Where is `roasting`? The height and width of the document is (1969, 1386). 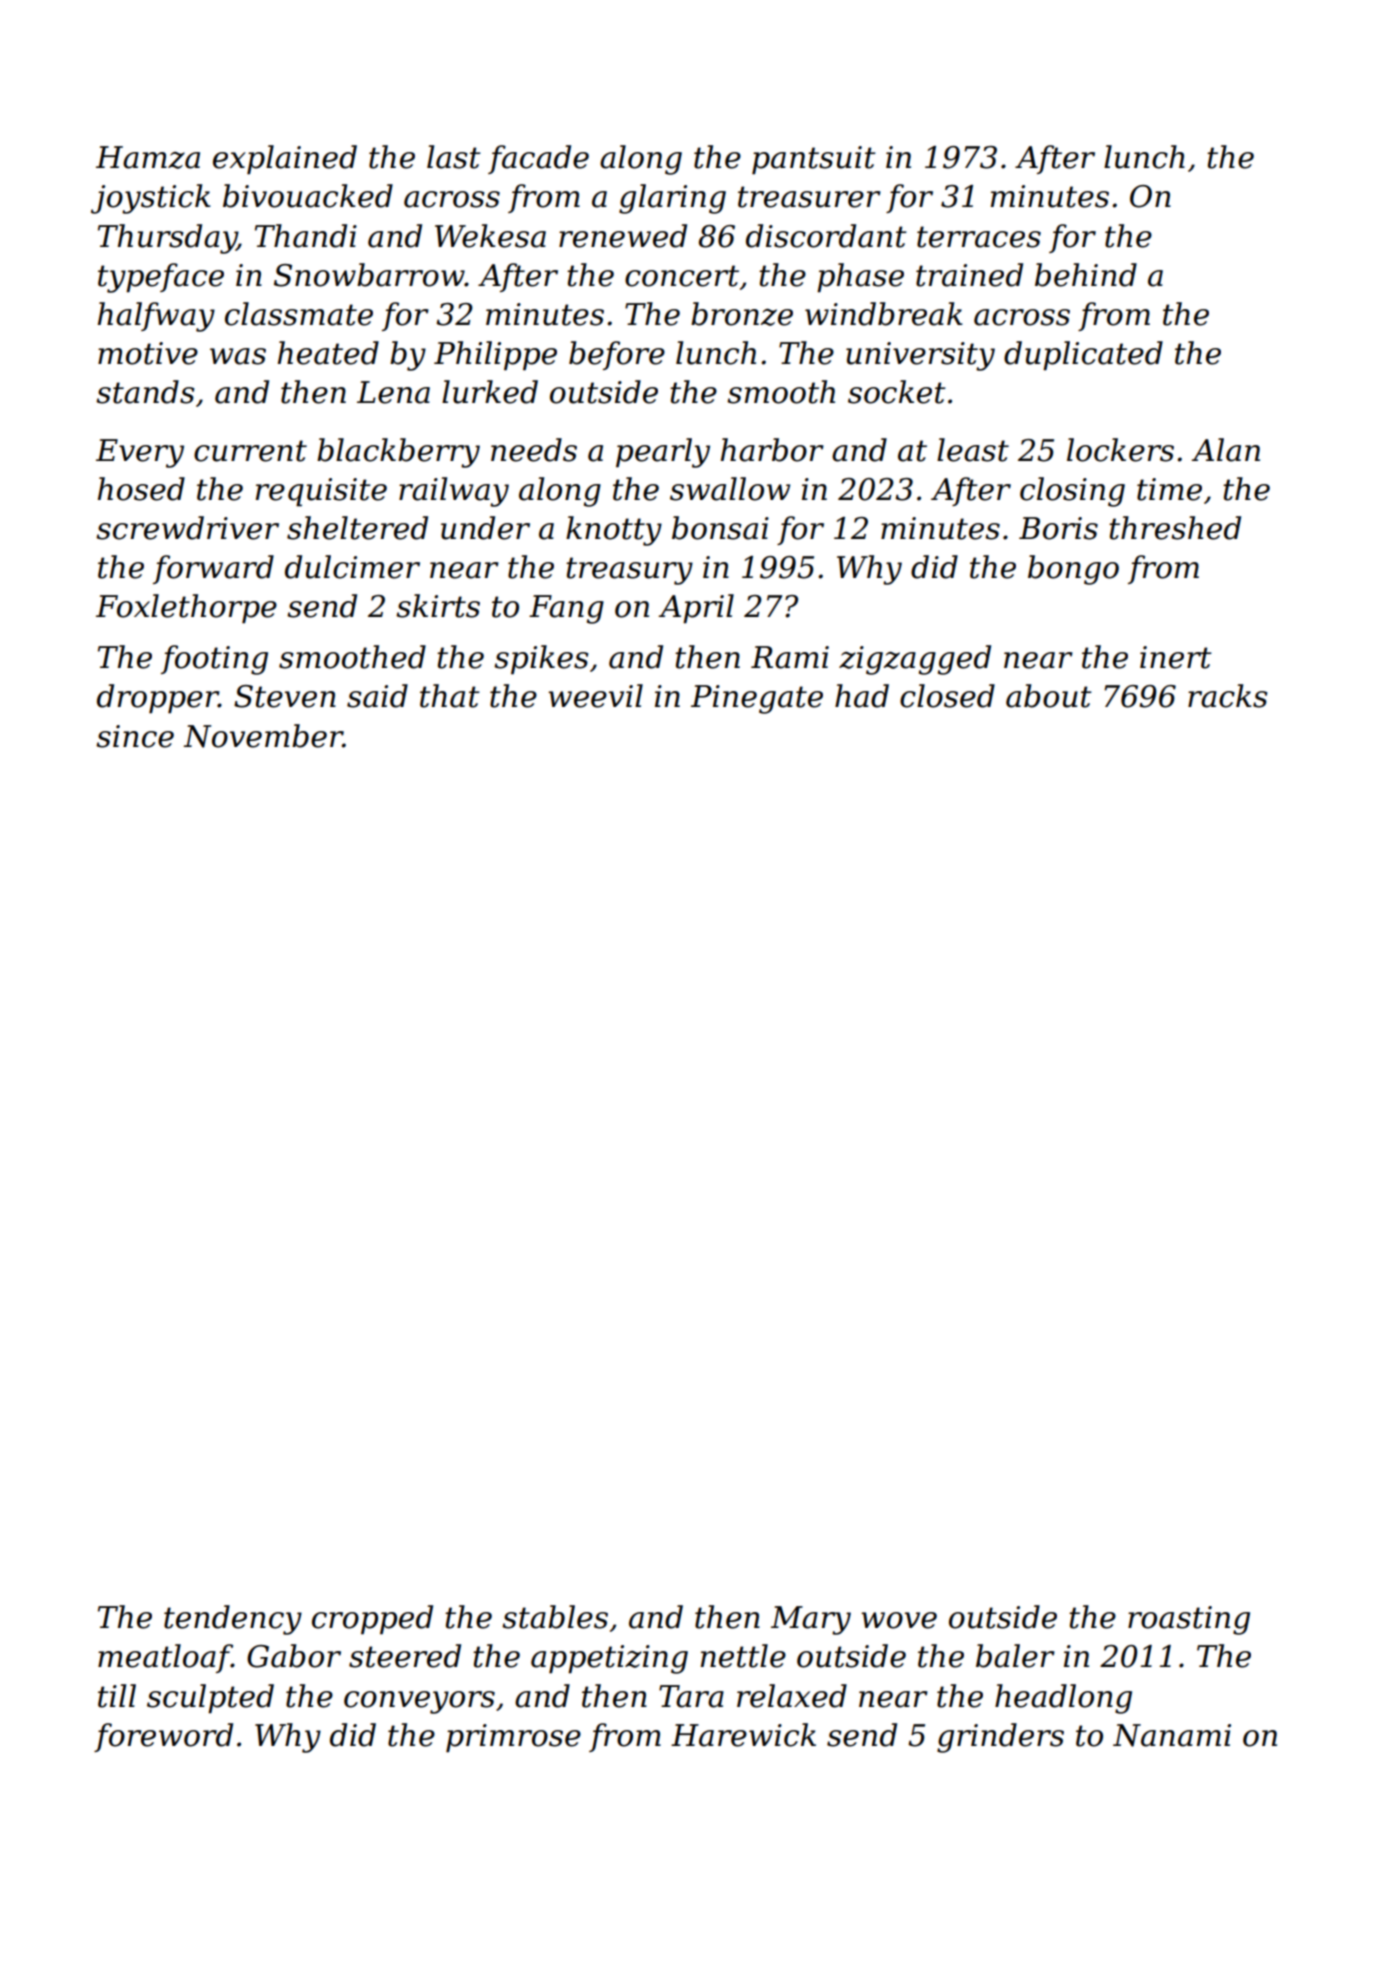 roasting is located at coordinates (1189, 1620).
